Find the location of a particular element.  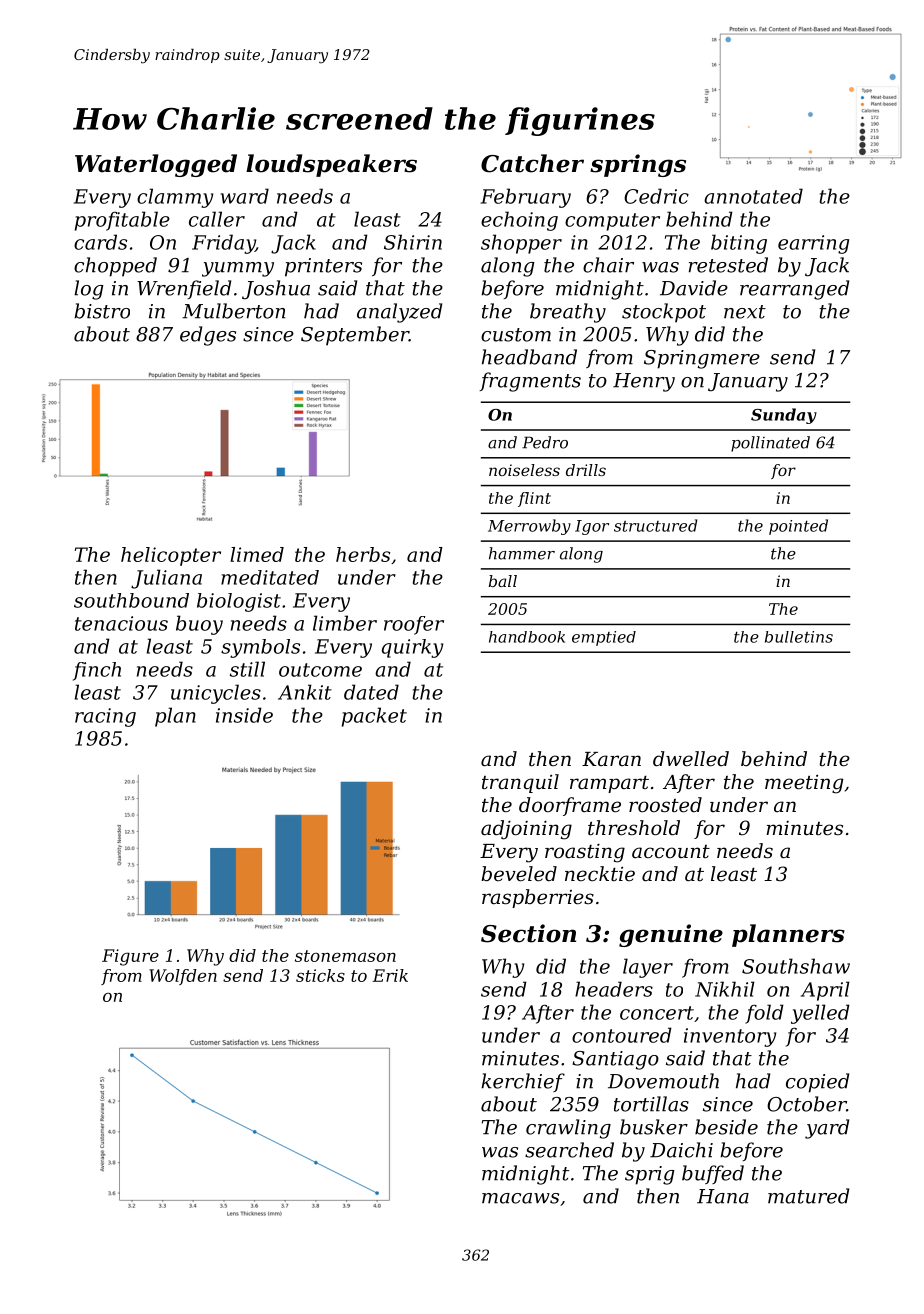

packet is located at coordinates (374, 717).
